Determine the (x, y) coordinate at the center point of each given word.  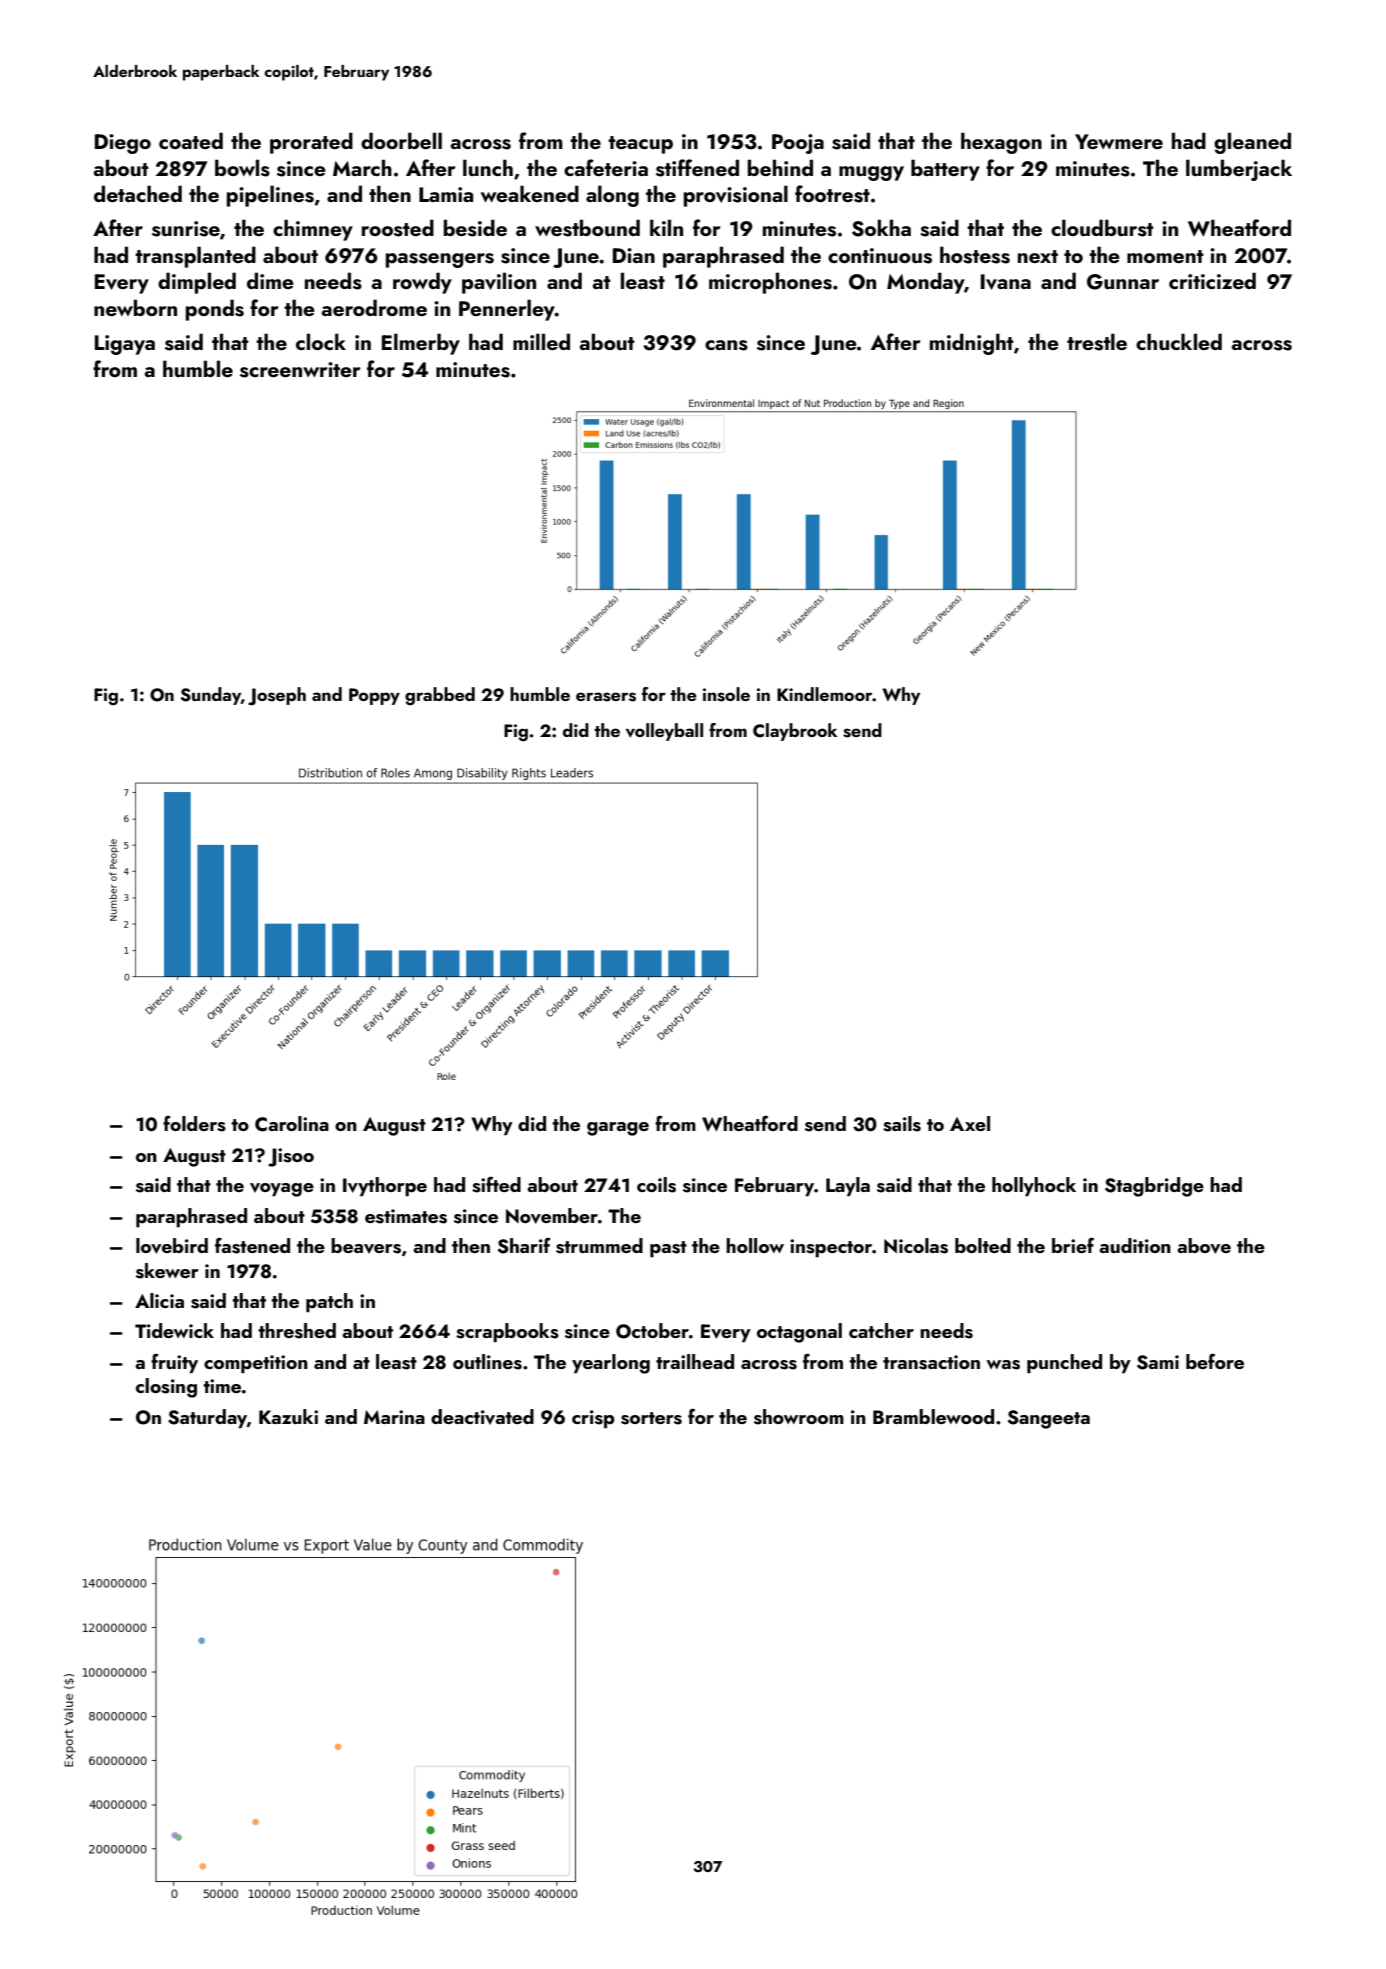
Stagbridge (1154, 1187)
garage (618, 1129)
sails (902, 1124)
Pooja (798, 144)
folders (194, 1124)
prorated (311, 143)
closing (166, 1388)
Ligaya (125, 345)
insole (726, 694)
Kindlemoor (824, 694)
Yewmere (1119, 141)
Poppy (374, 696)
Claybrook (795, 732)
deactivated (482, 1417)
